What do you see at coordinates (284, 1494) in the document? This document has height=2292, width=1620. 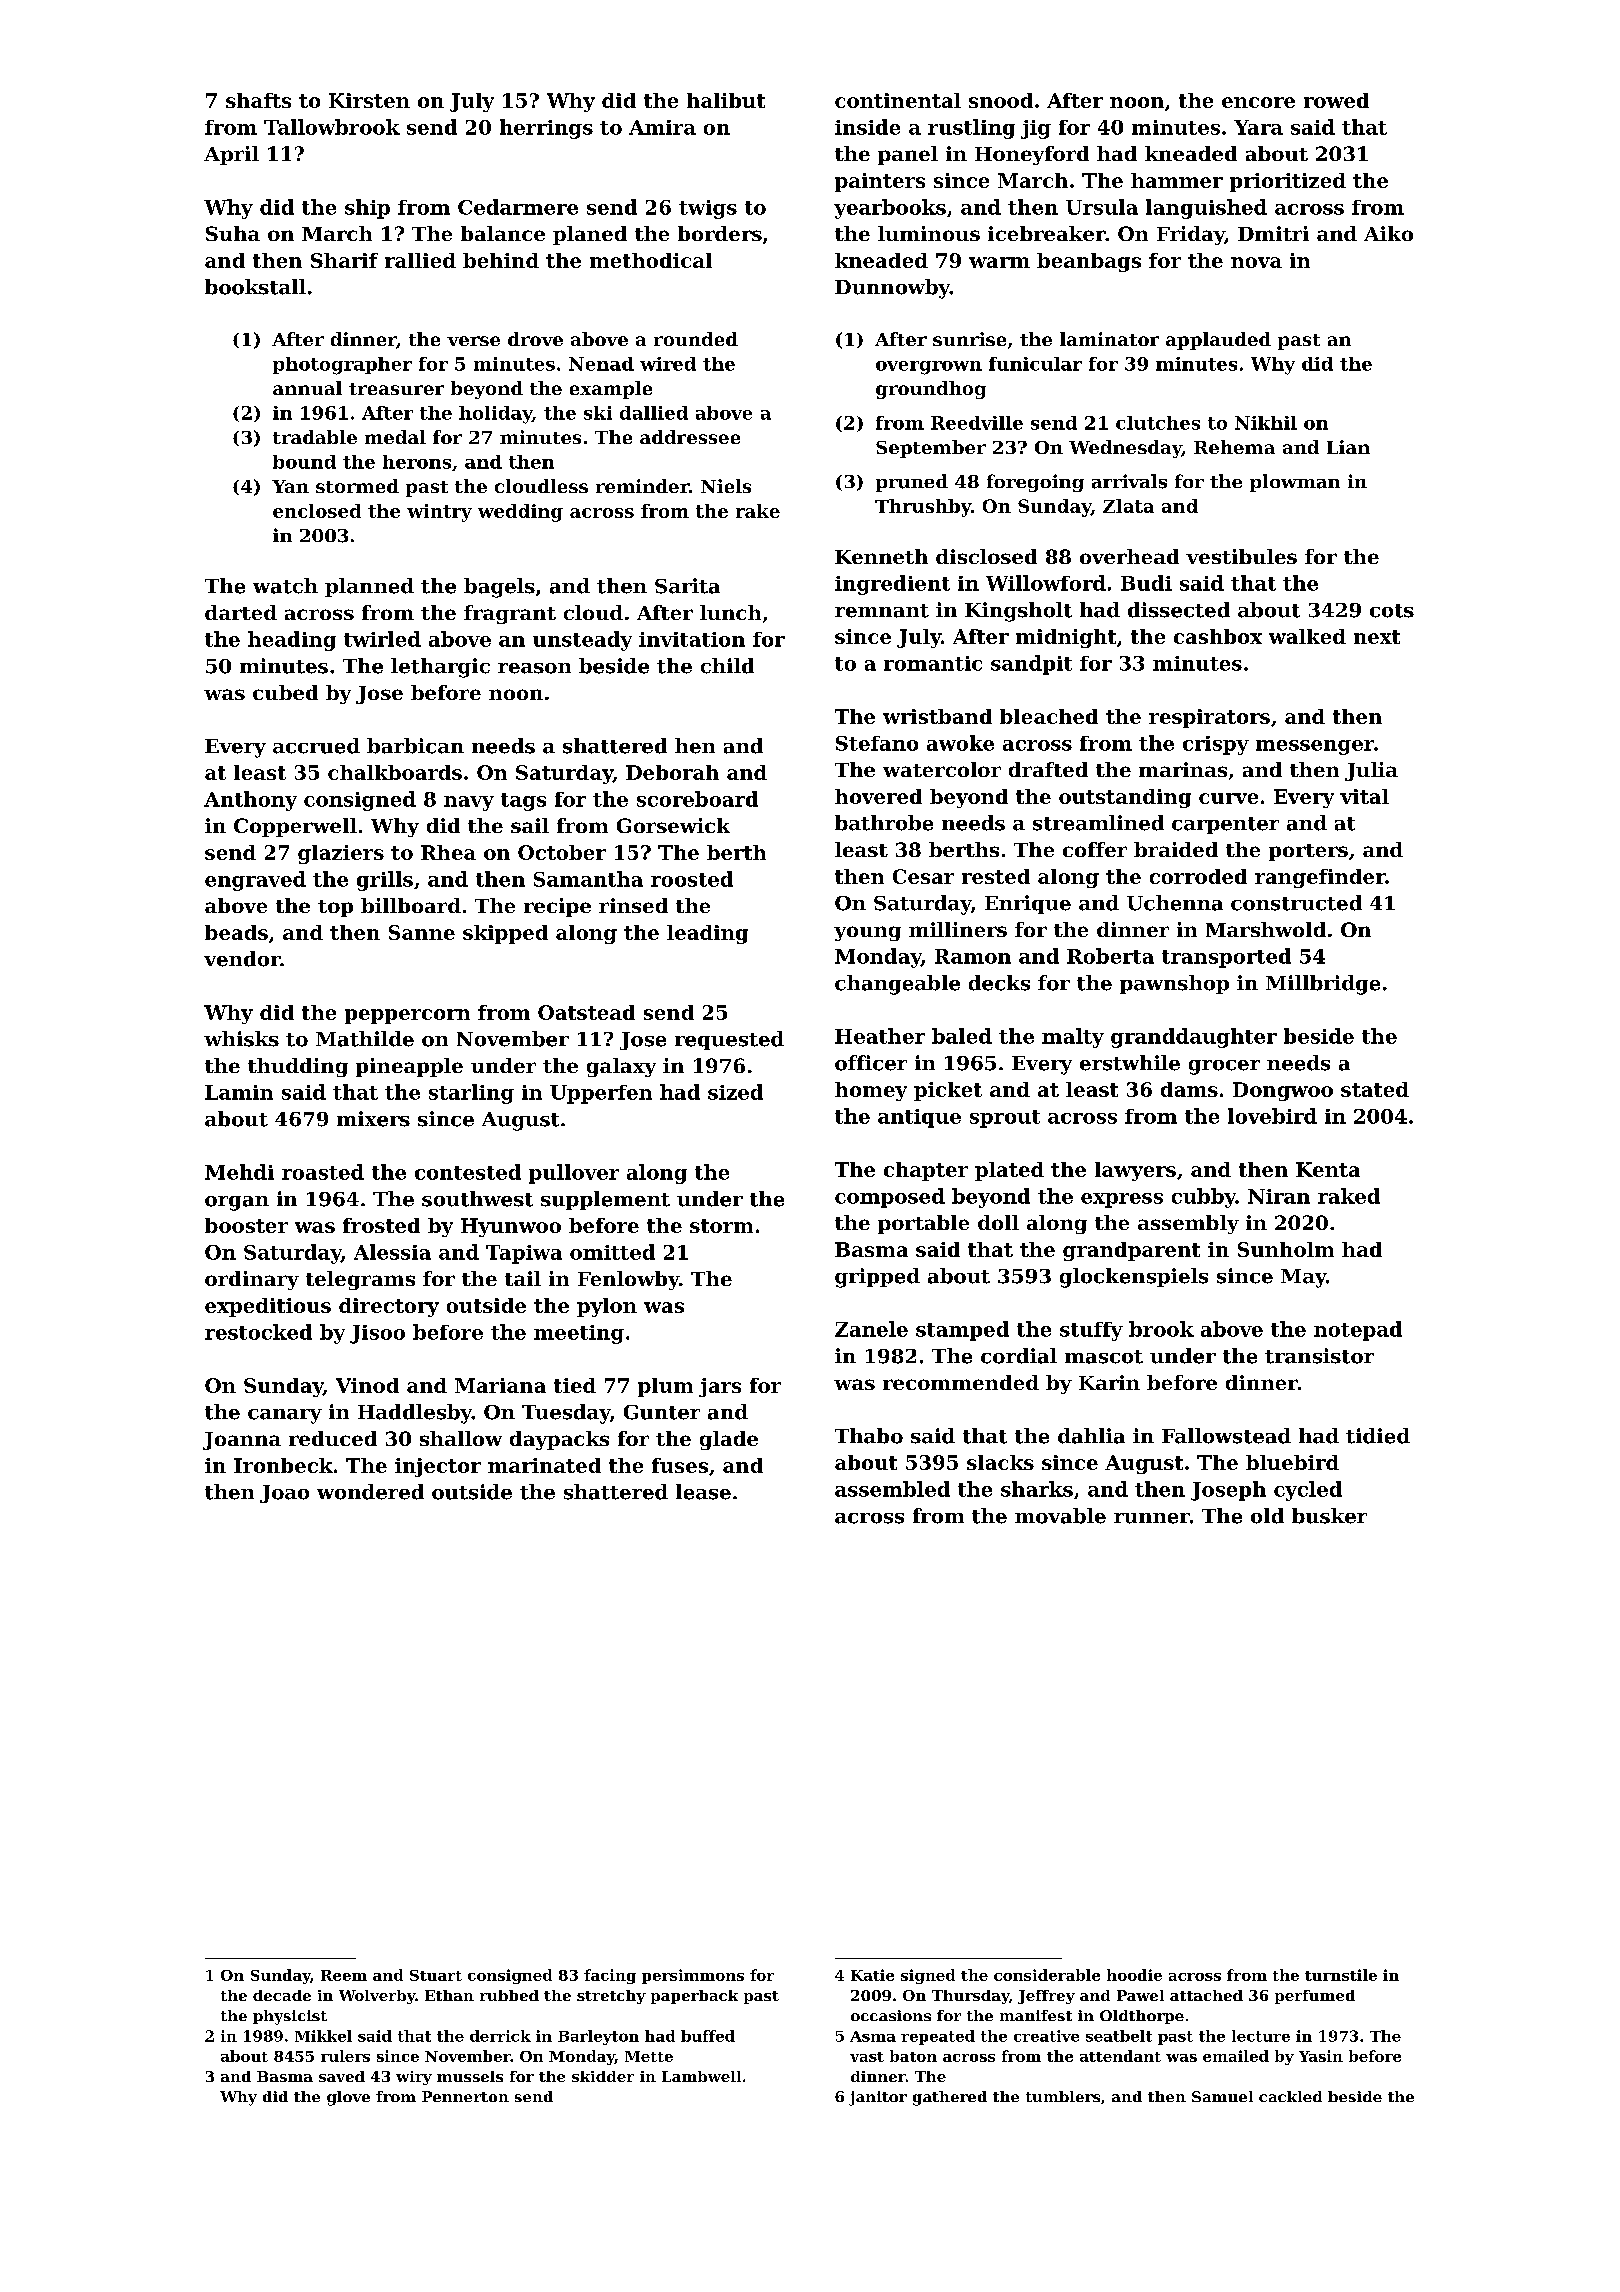 I see `Joao` at bounding box center [284, 1494].
